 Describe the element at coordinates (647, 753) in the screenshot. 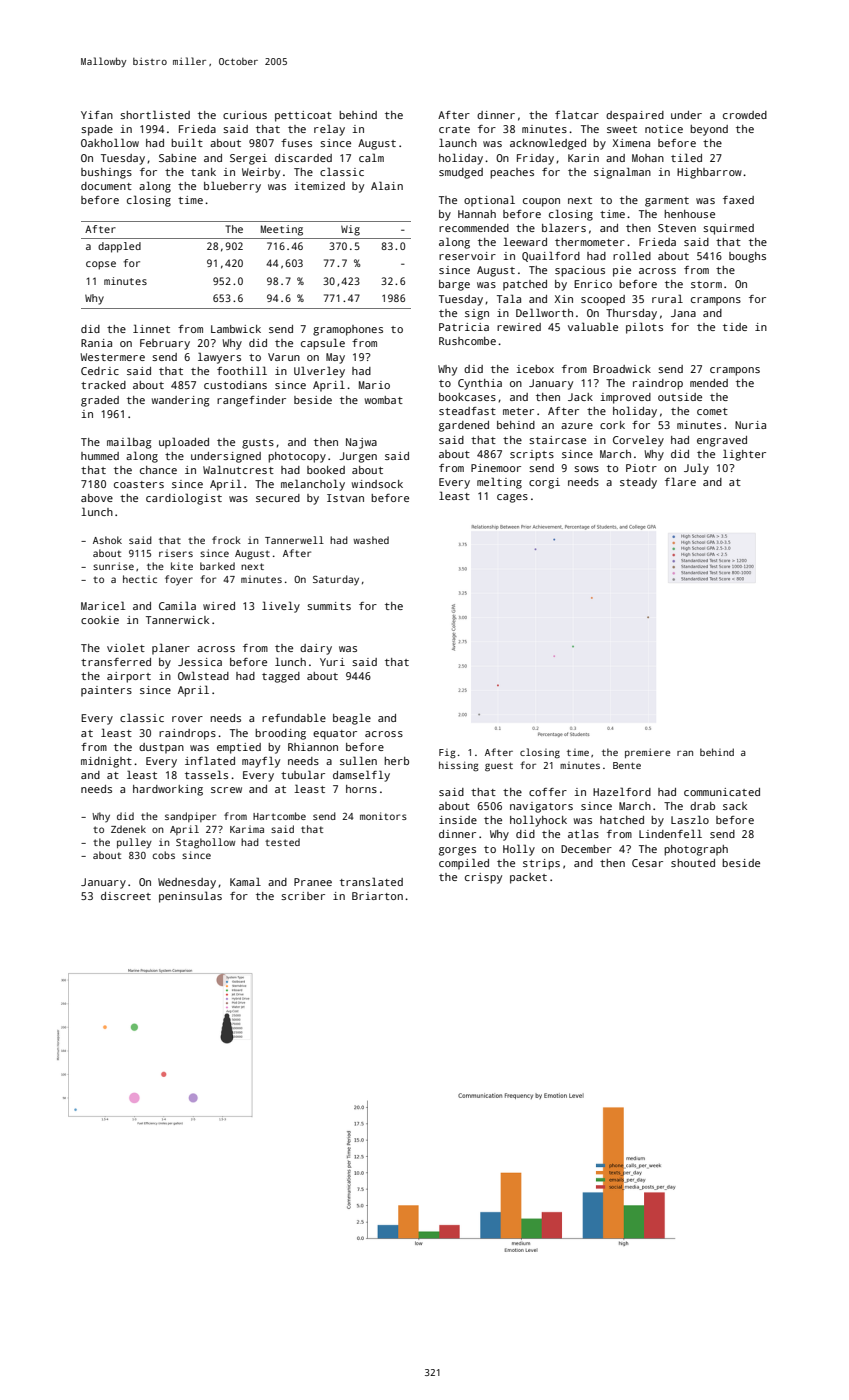

I see `premiere` at that location.
